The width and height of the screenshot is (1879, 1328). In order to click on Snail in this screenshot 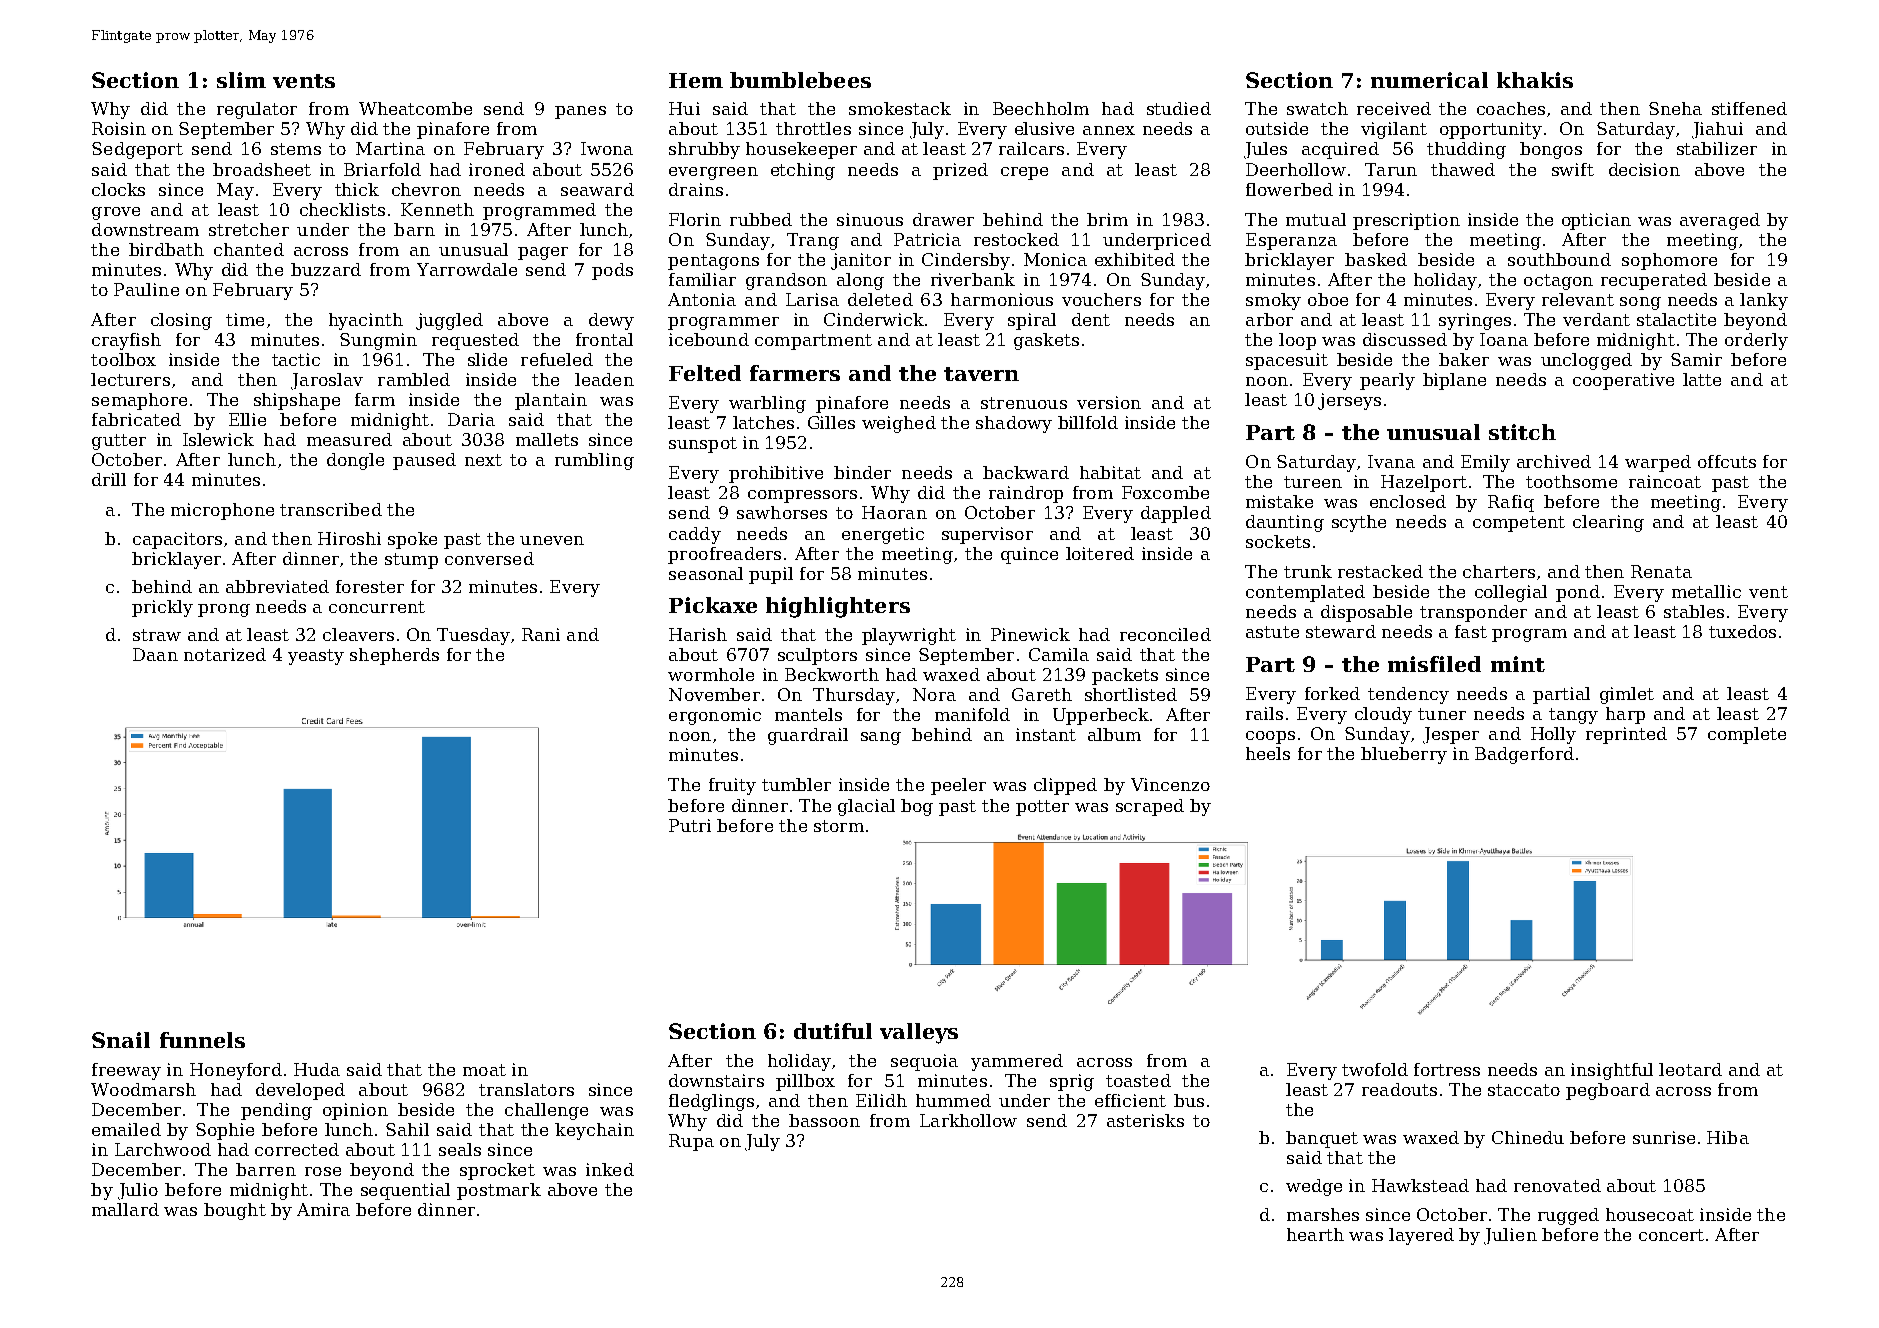, I will do `click(121, 1040)`.
